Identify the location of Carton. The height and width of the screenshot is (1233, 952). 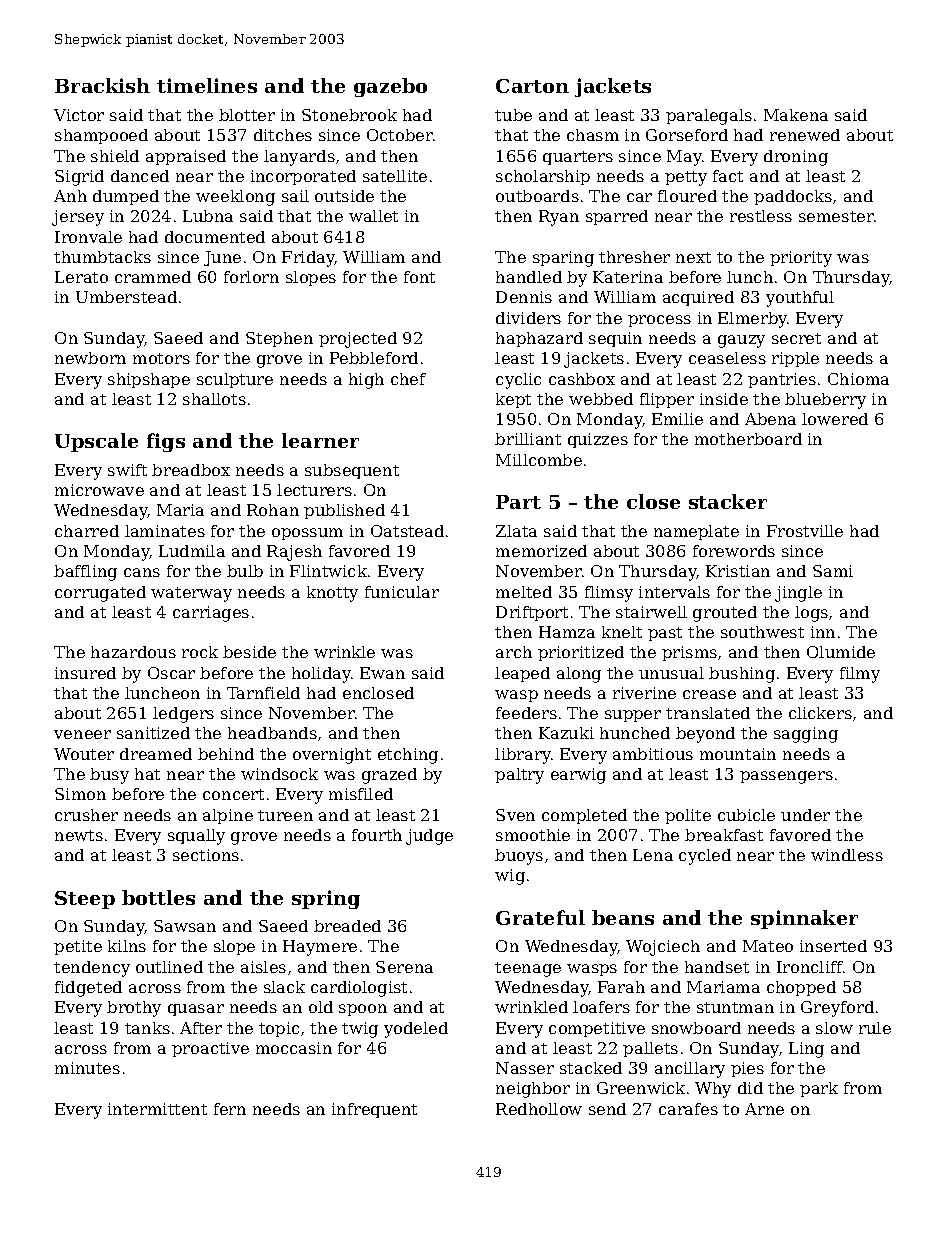
(532, 86).
